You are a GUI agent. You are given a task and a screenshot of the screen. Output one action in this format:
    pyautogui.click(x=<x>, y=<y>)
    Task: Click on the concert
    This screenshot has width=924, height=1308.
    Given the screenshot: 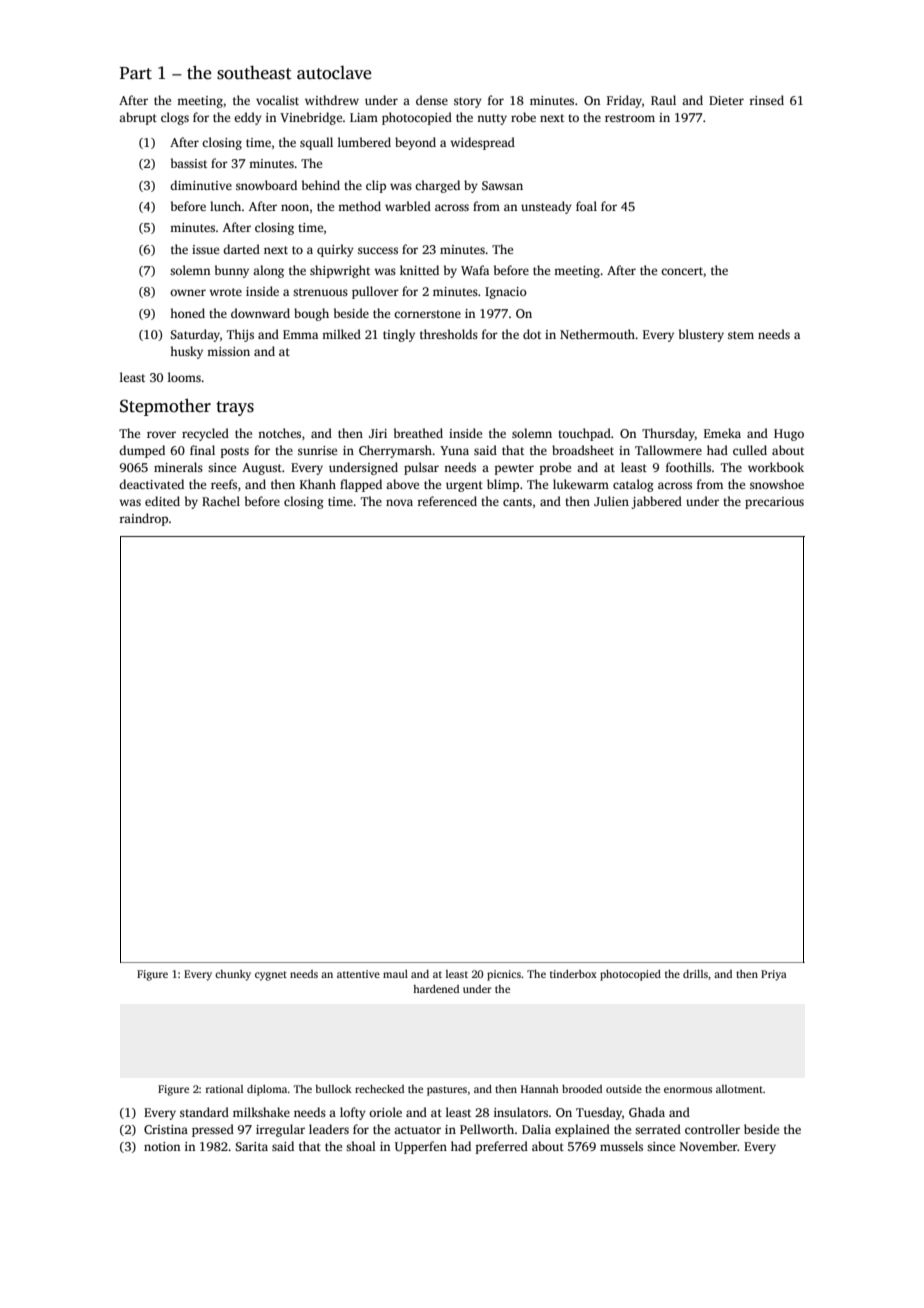 What is the action you would take?
    pyautogui.click(x=682, y=271)
